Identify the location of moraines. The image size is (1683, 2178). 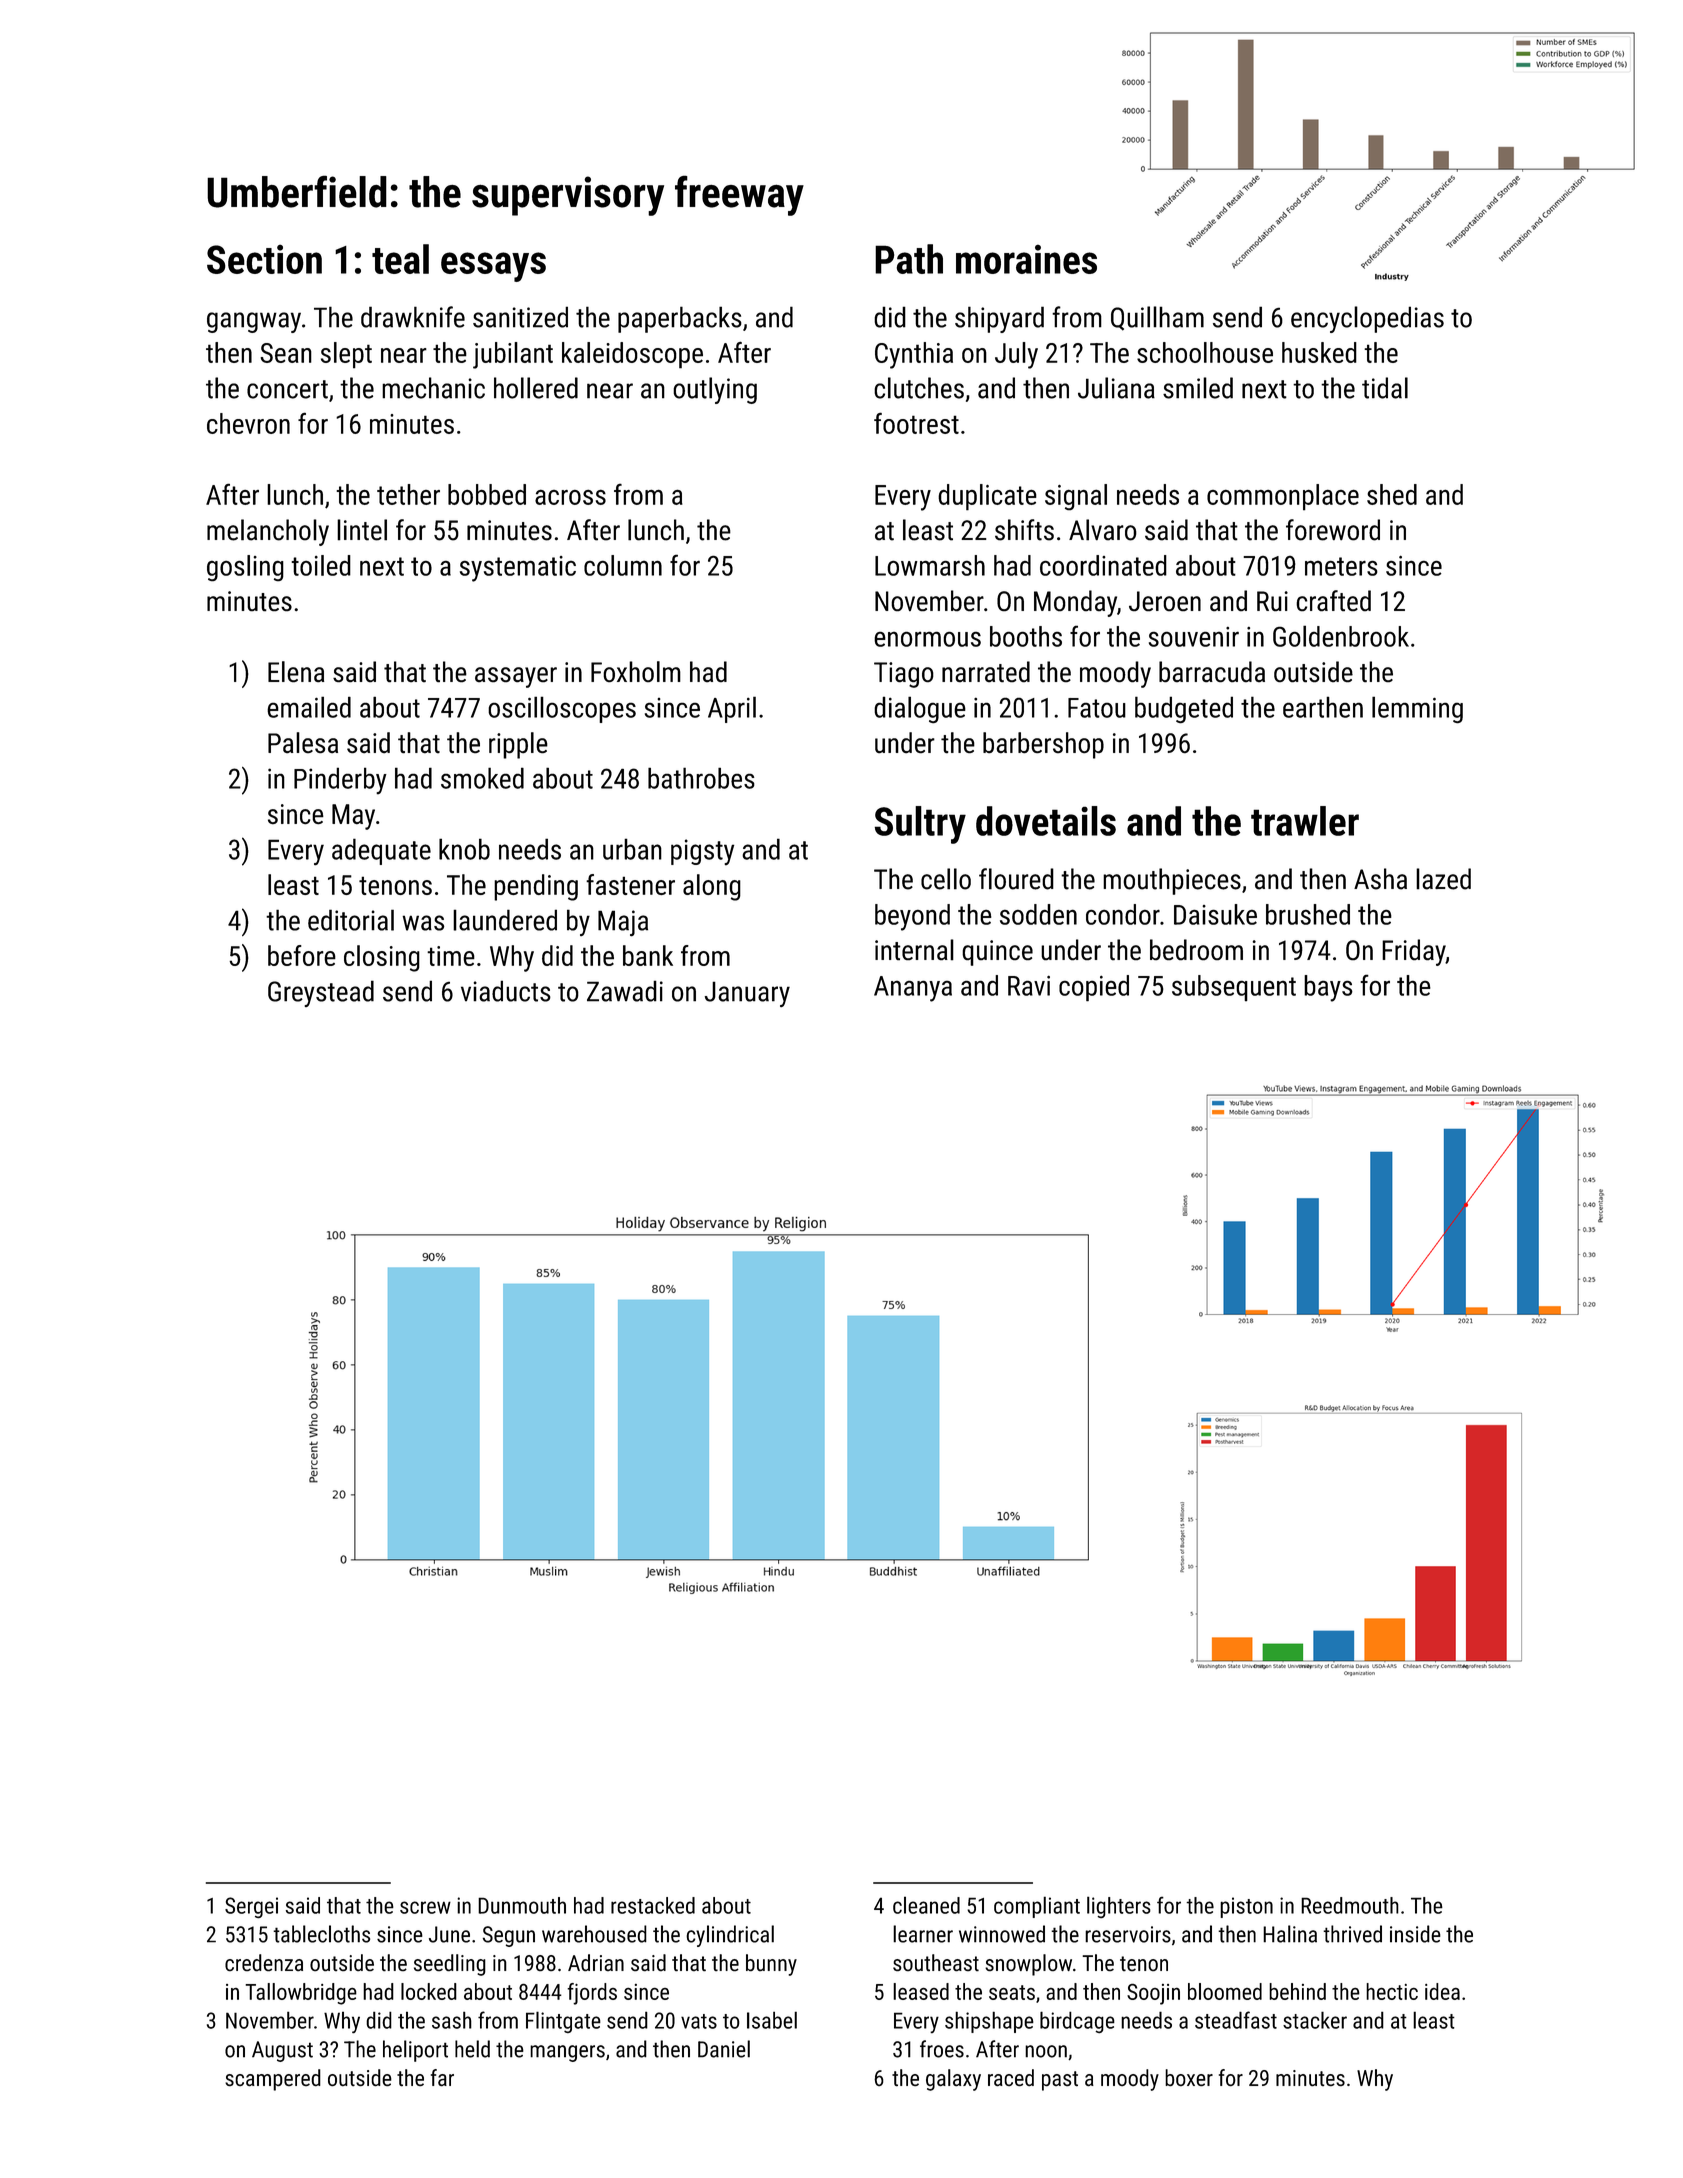
(1026, 259).
